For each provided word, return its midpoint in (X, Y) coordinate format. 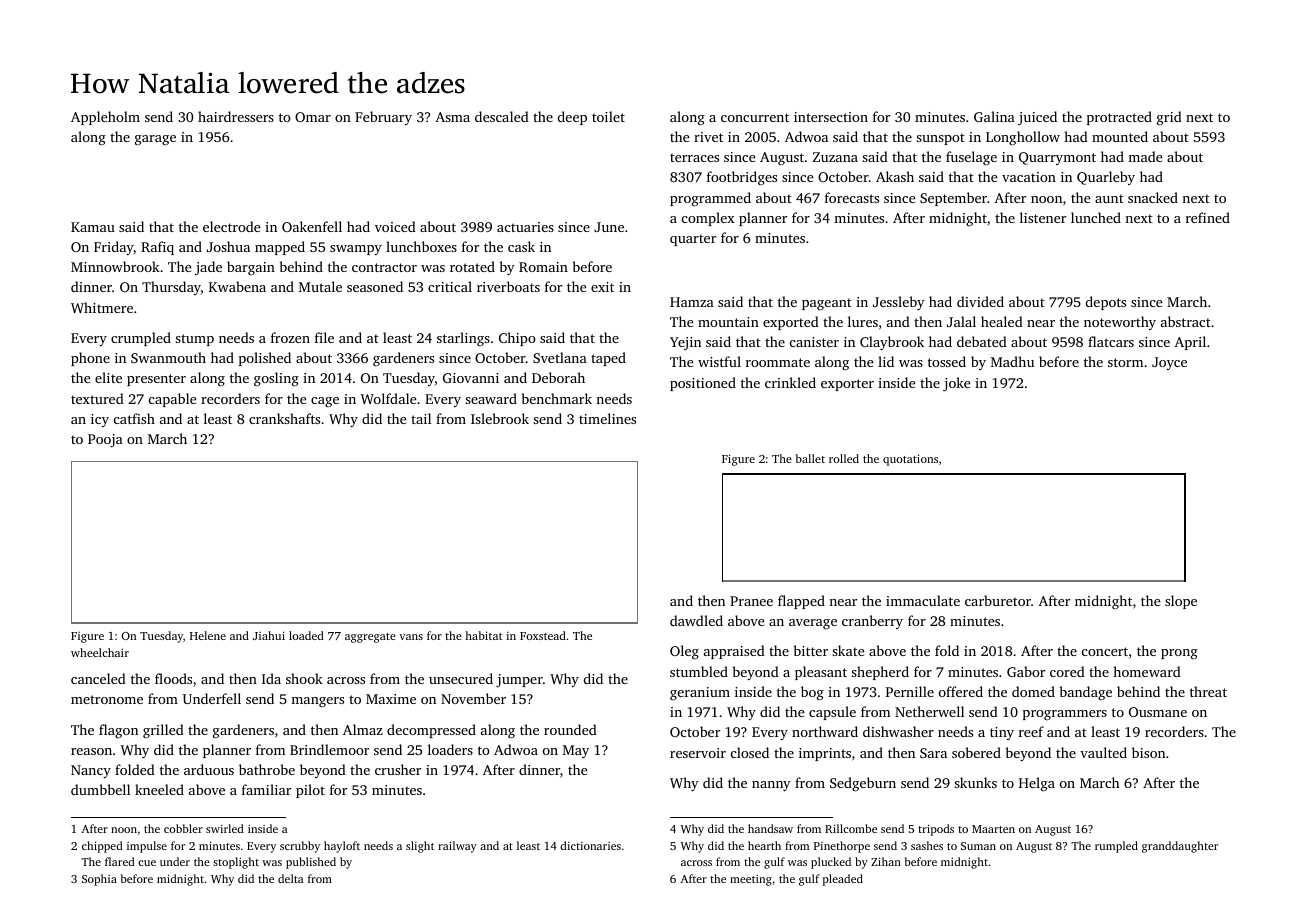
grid (1169, 118)
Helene (208, 635)
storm (1125, 362)
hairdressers (236, 116)
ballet (810, 458)
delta (291, 878)
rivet (708, 137)
